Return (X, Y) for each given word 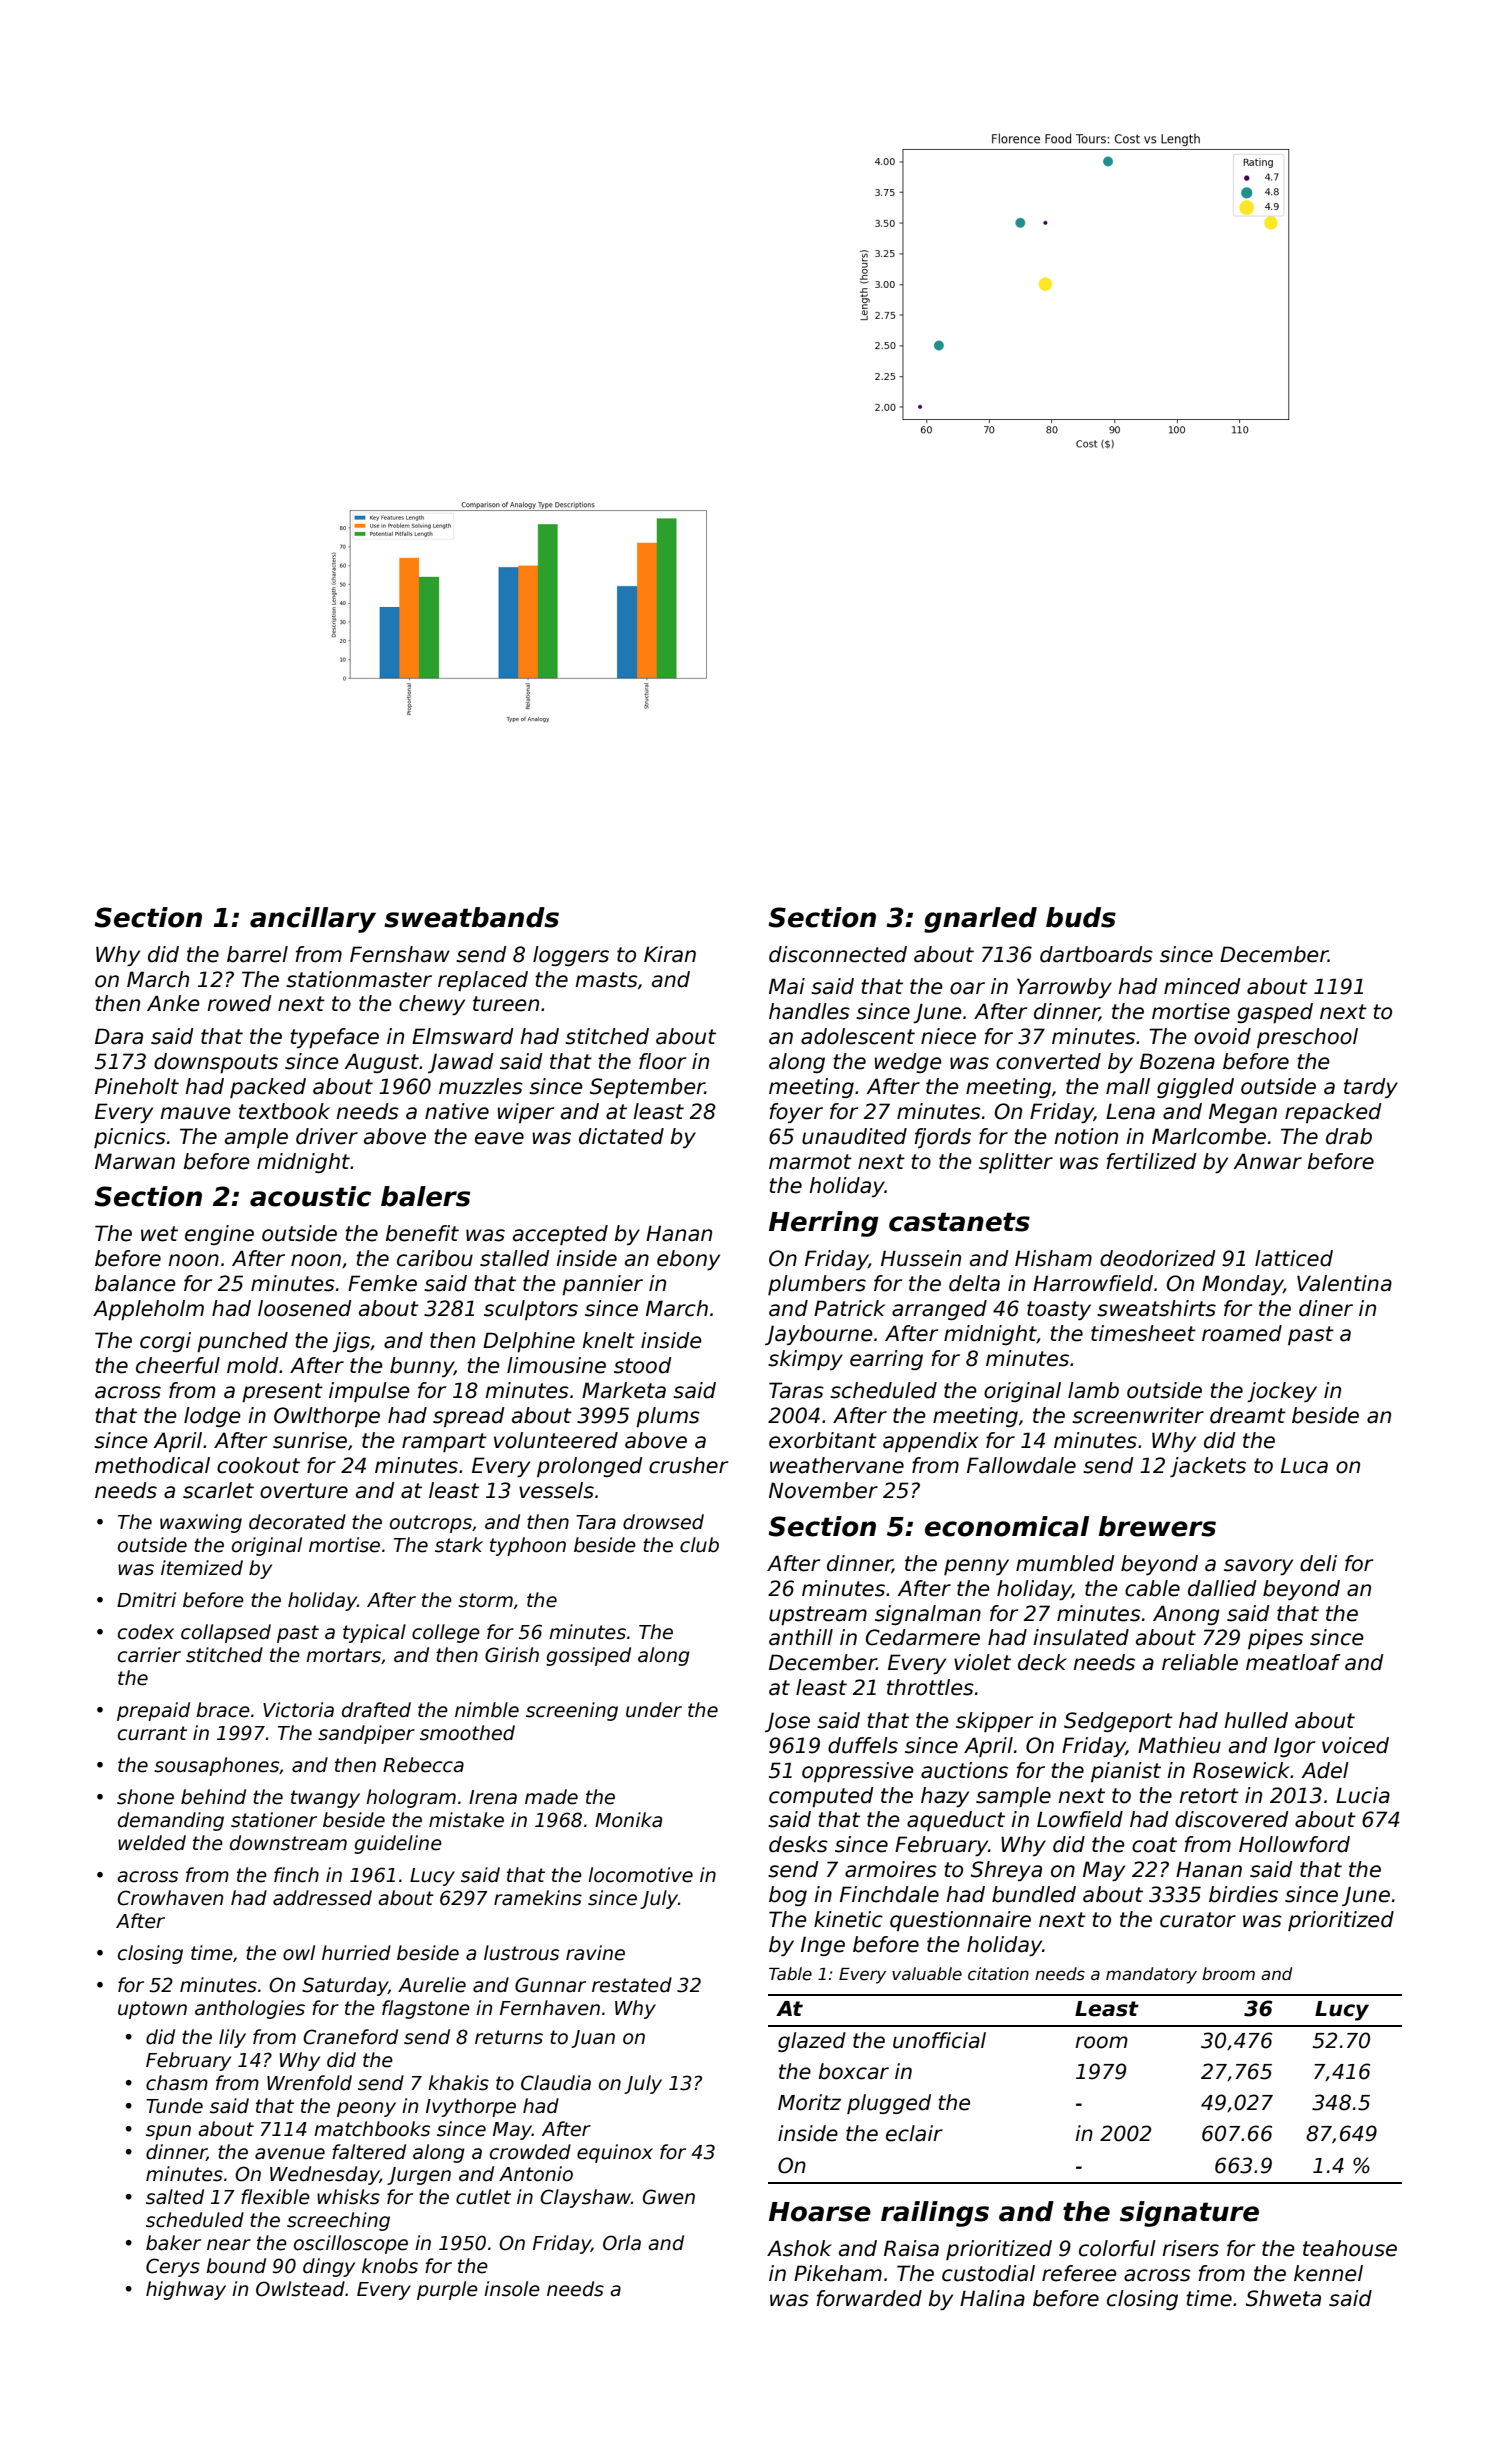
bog (788, 1896)
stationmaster (359, 979)
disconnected (838, 954)
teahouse (1350, 2248)
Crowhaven (170, 1898)
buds (1081, 917)
